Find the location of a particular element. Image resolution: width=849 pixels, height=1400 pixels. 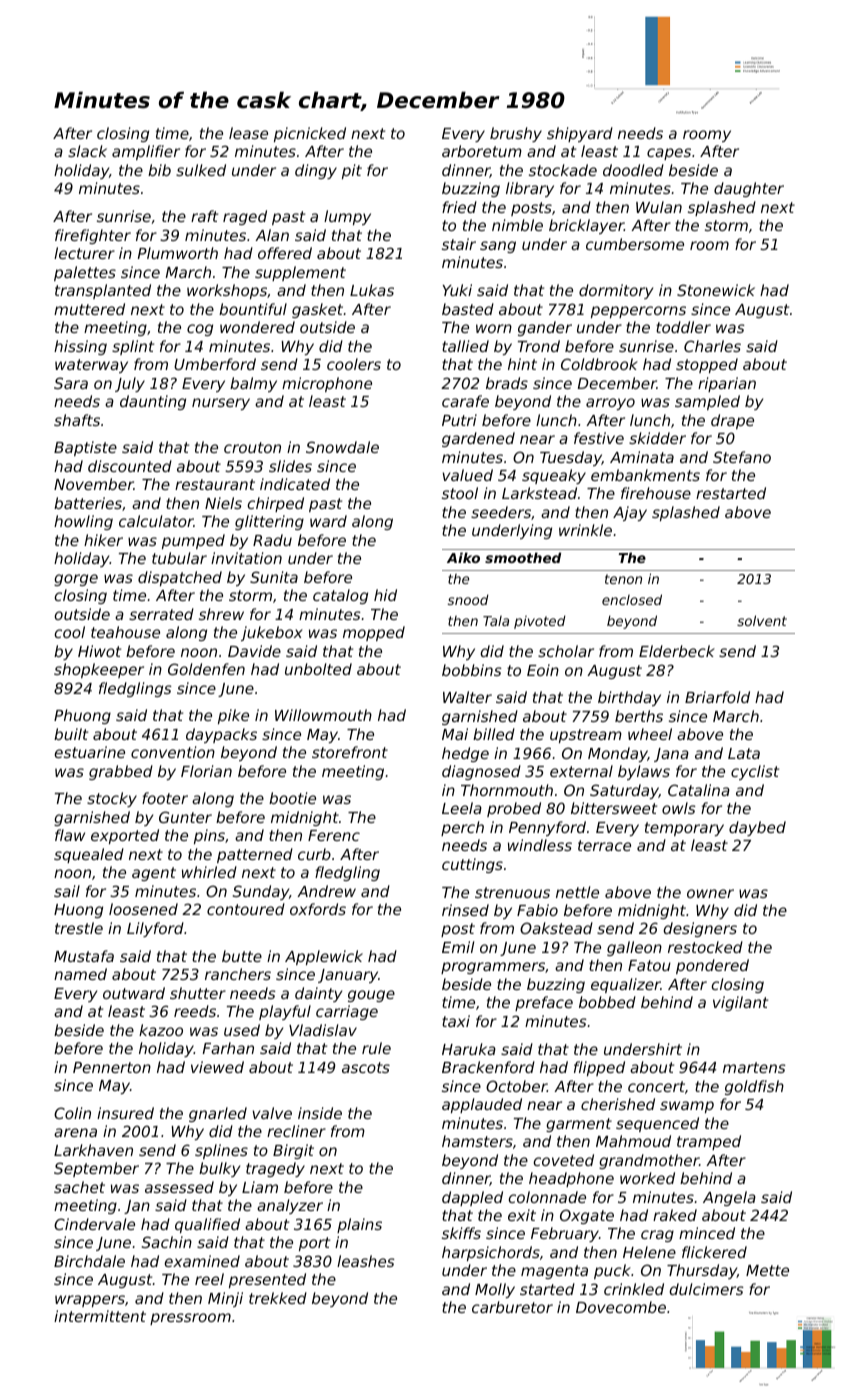

firefighter is located at coordinates (93, 236).
